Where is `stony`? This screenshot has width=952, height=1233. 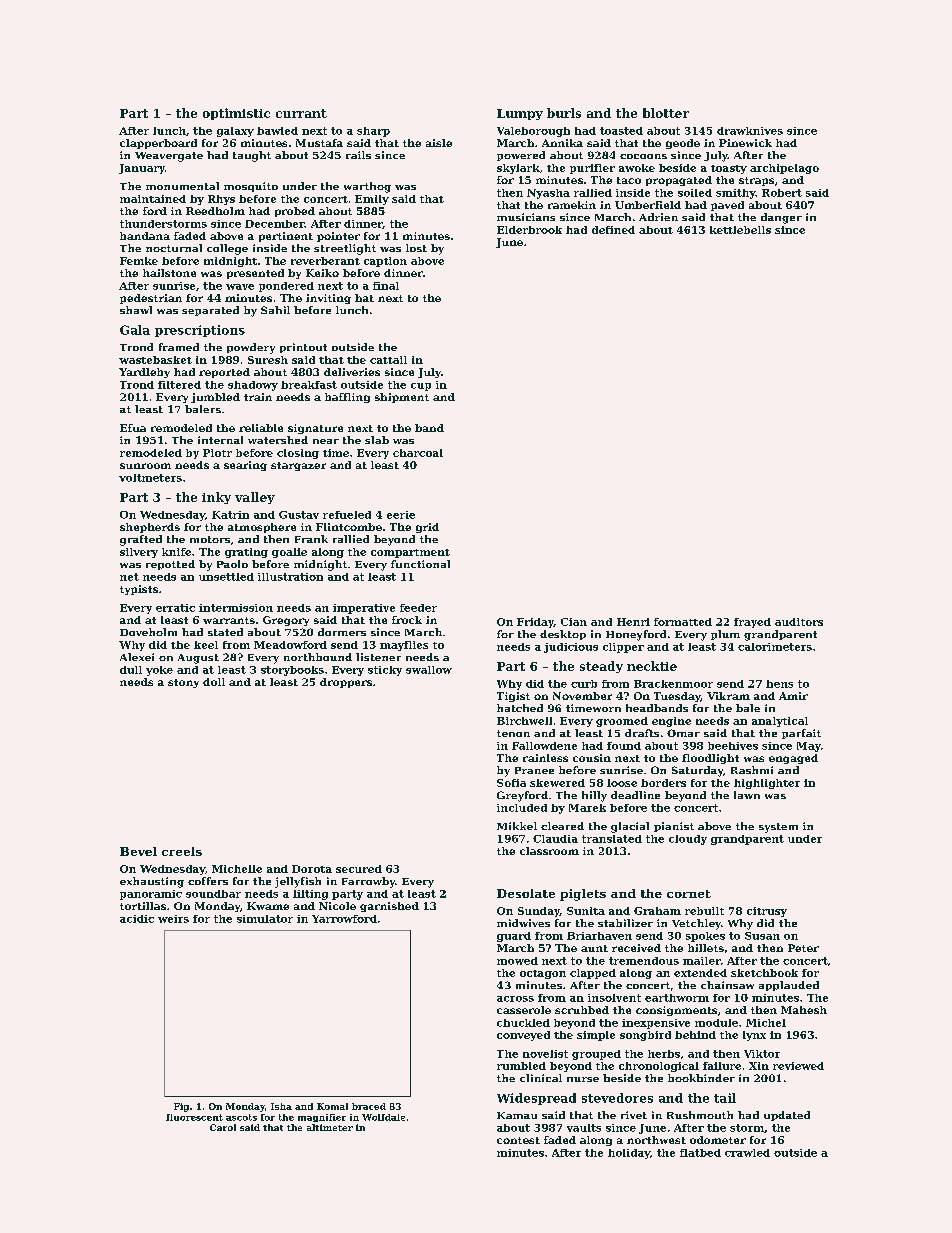
stony is located at coordinates (183, 683).
